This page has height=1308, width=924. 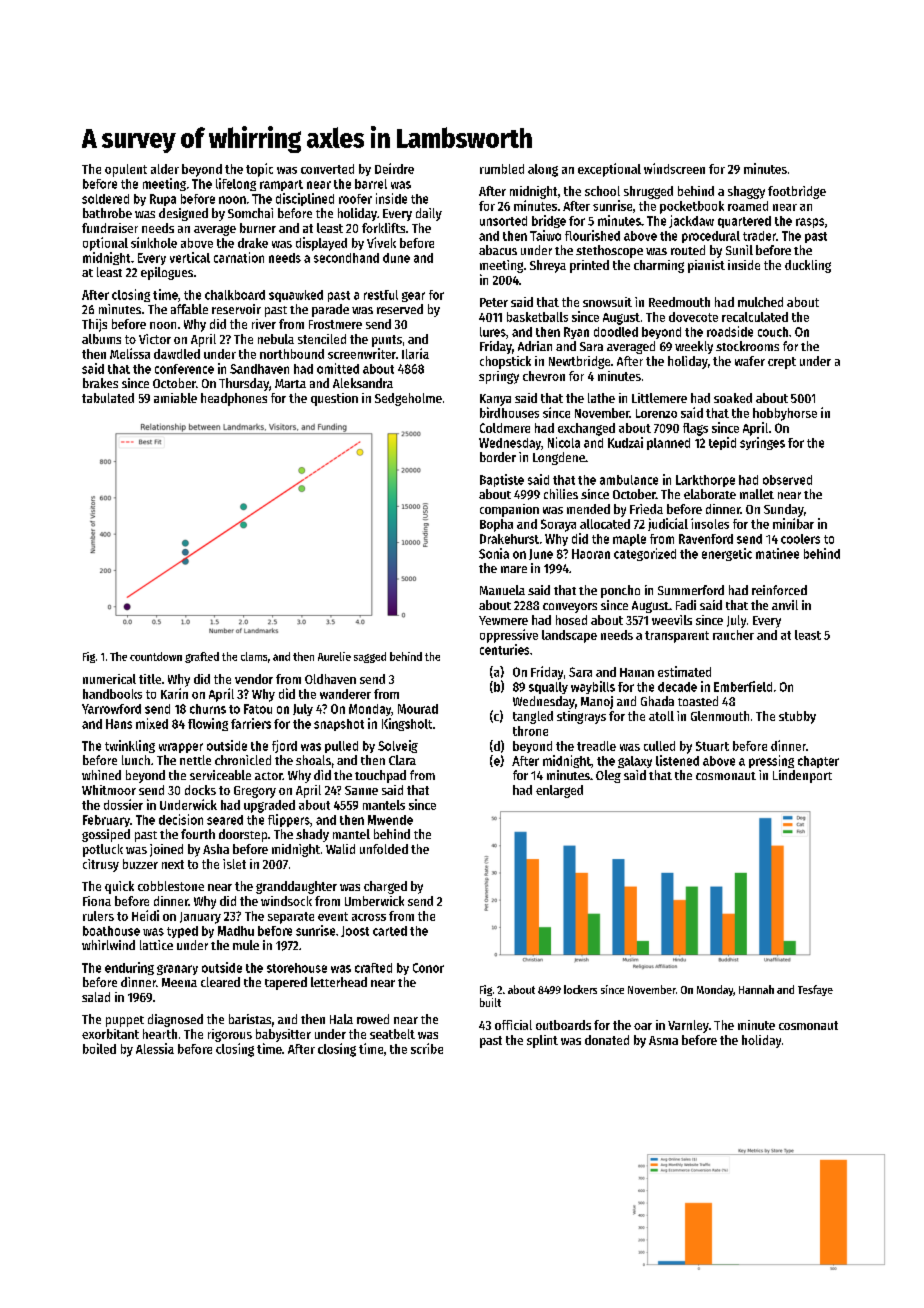 What do you see at coordinates (782, 363) in the page?
I see `crept` at bounding box center [782, 363].
